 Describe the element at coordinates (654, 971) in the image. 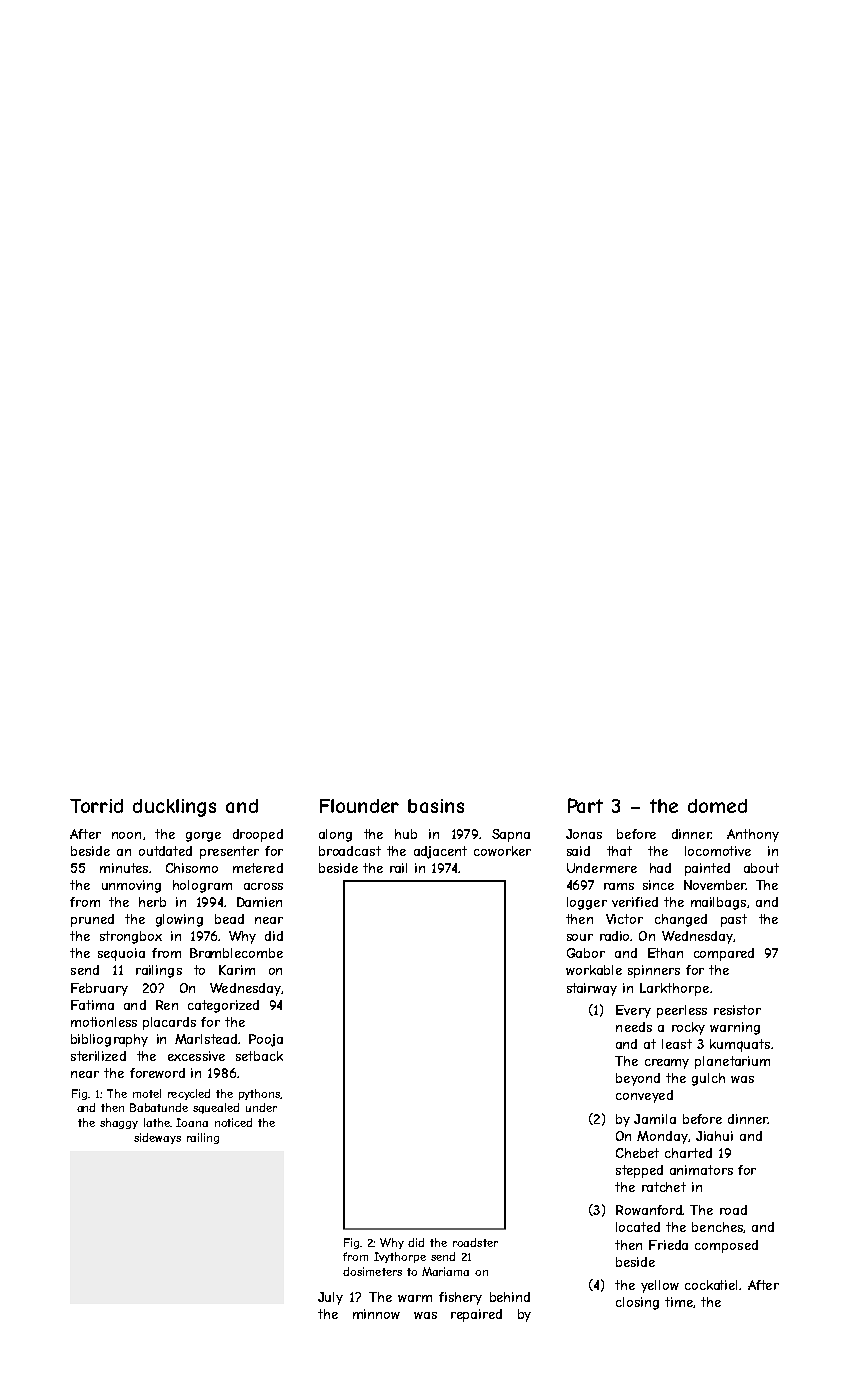

I see `spinners` at that location.
